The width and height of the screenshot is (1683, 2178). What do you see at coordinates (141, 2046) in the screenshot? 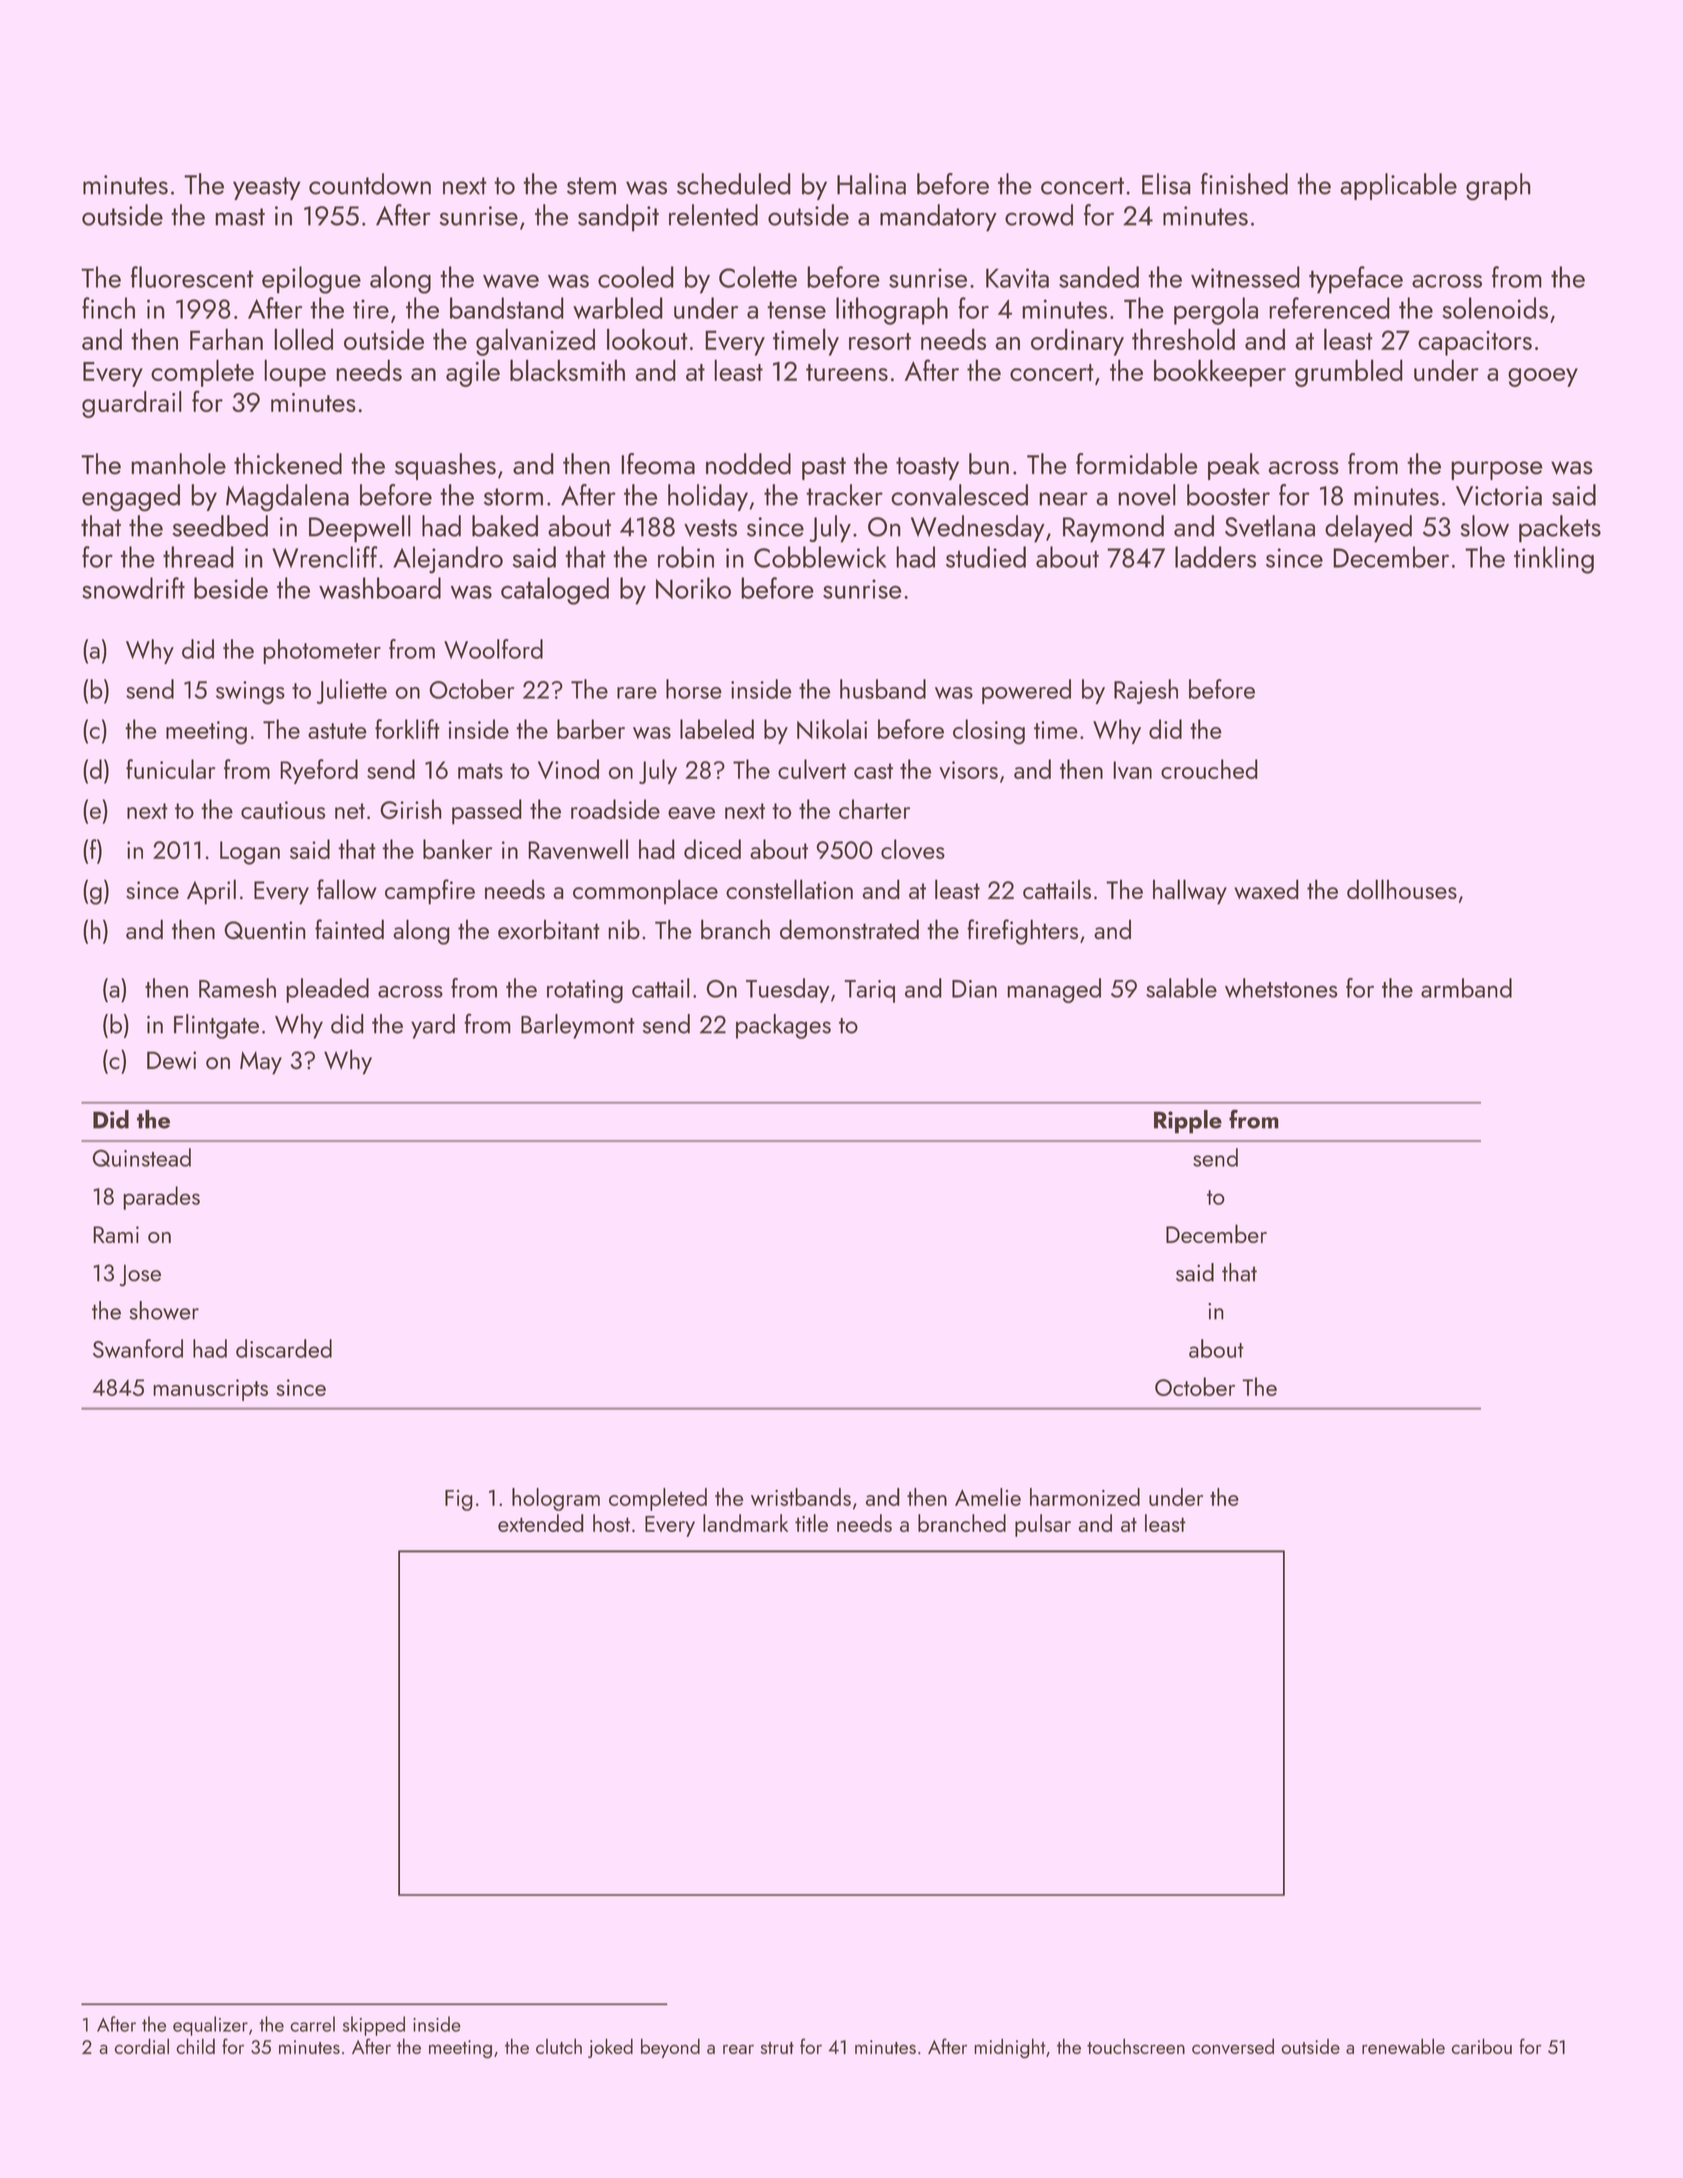
I see `cordial` at bounding box center [141, 2046].
